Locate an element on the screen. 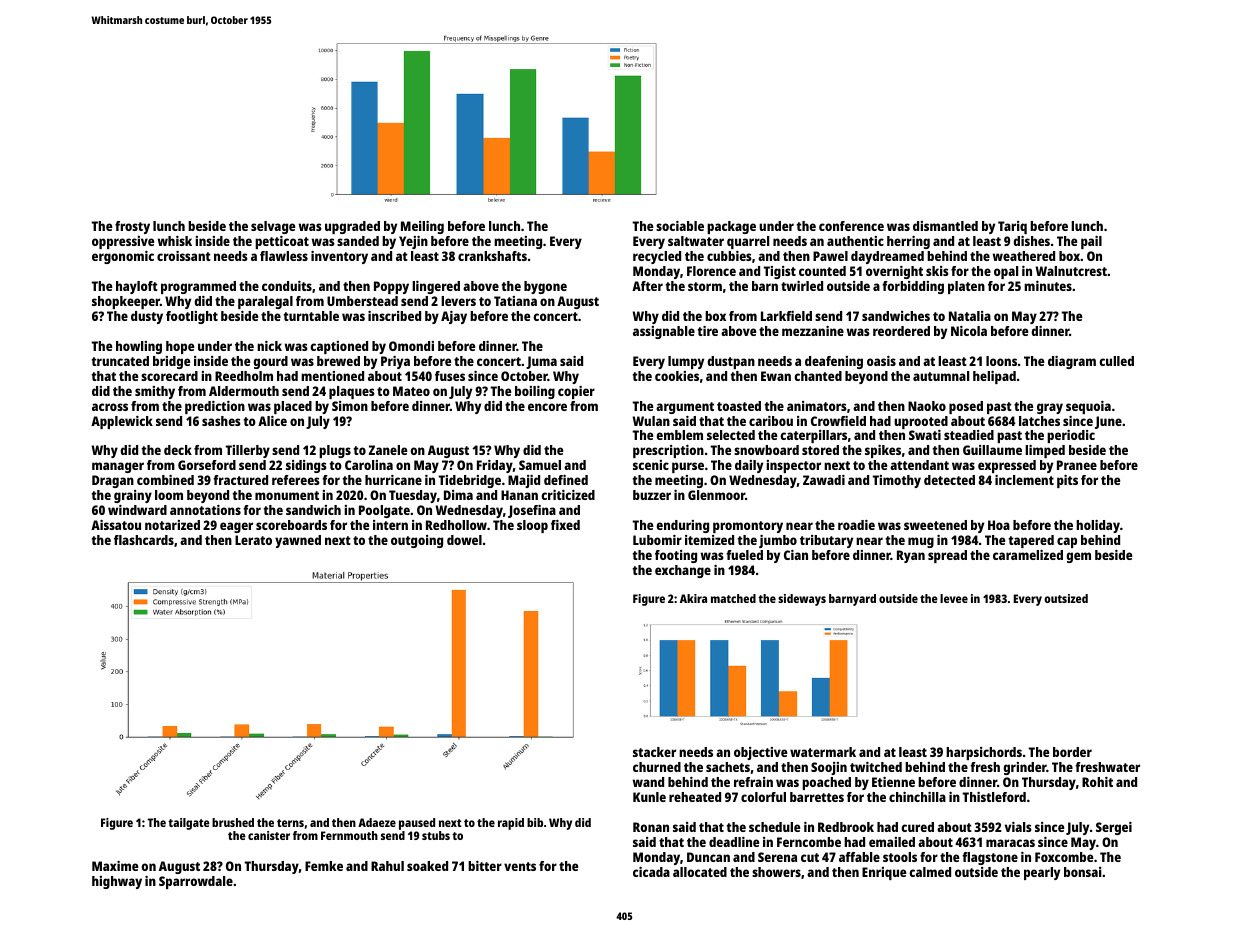  Maxime is located at coordinates (115, 866).
